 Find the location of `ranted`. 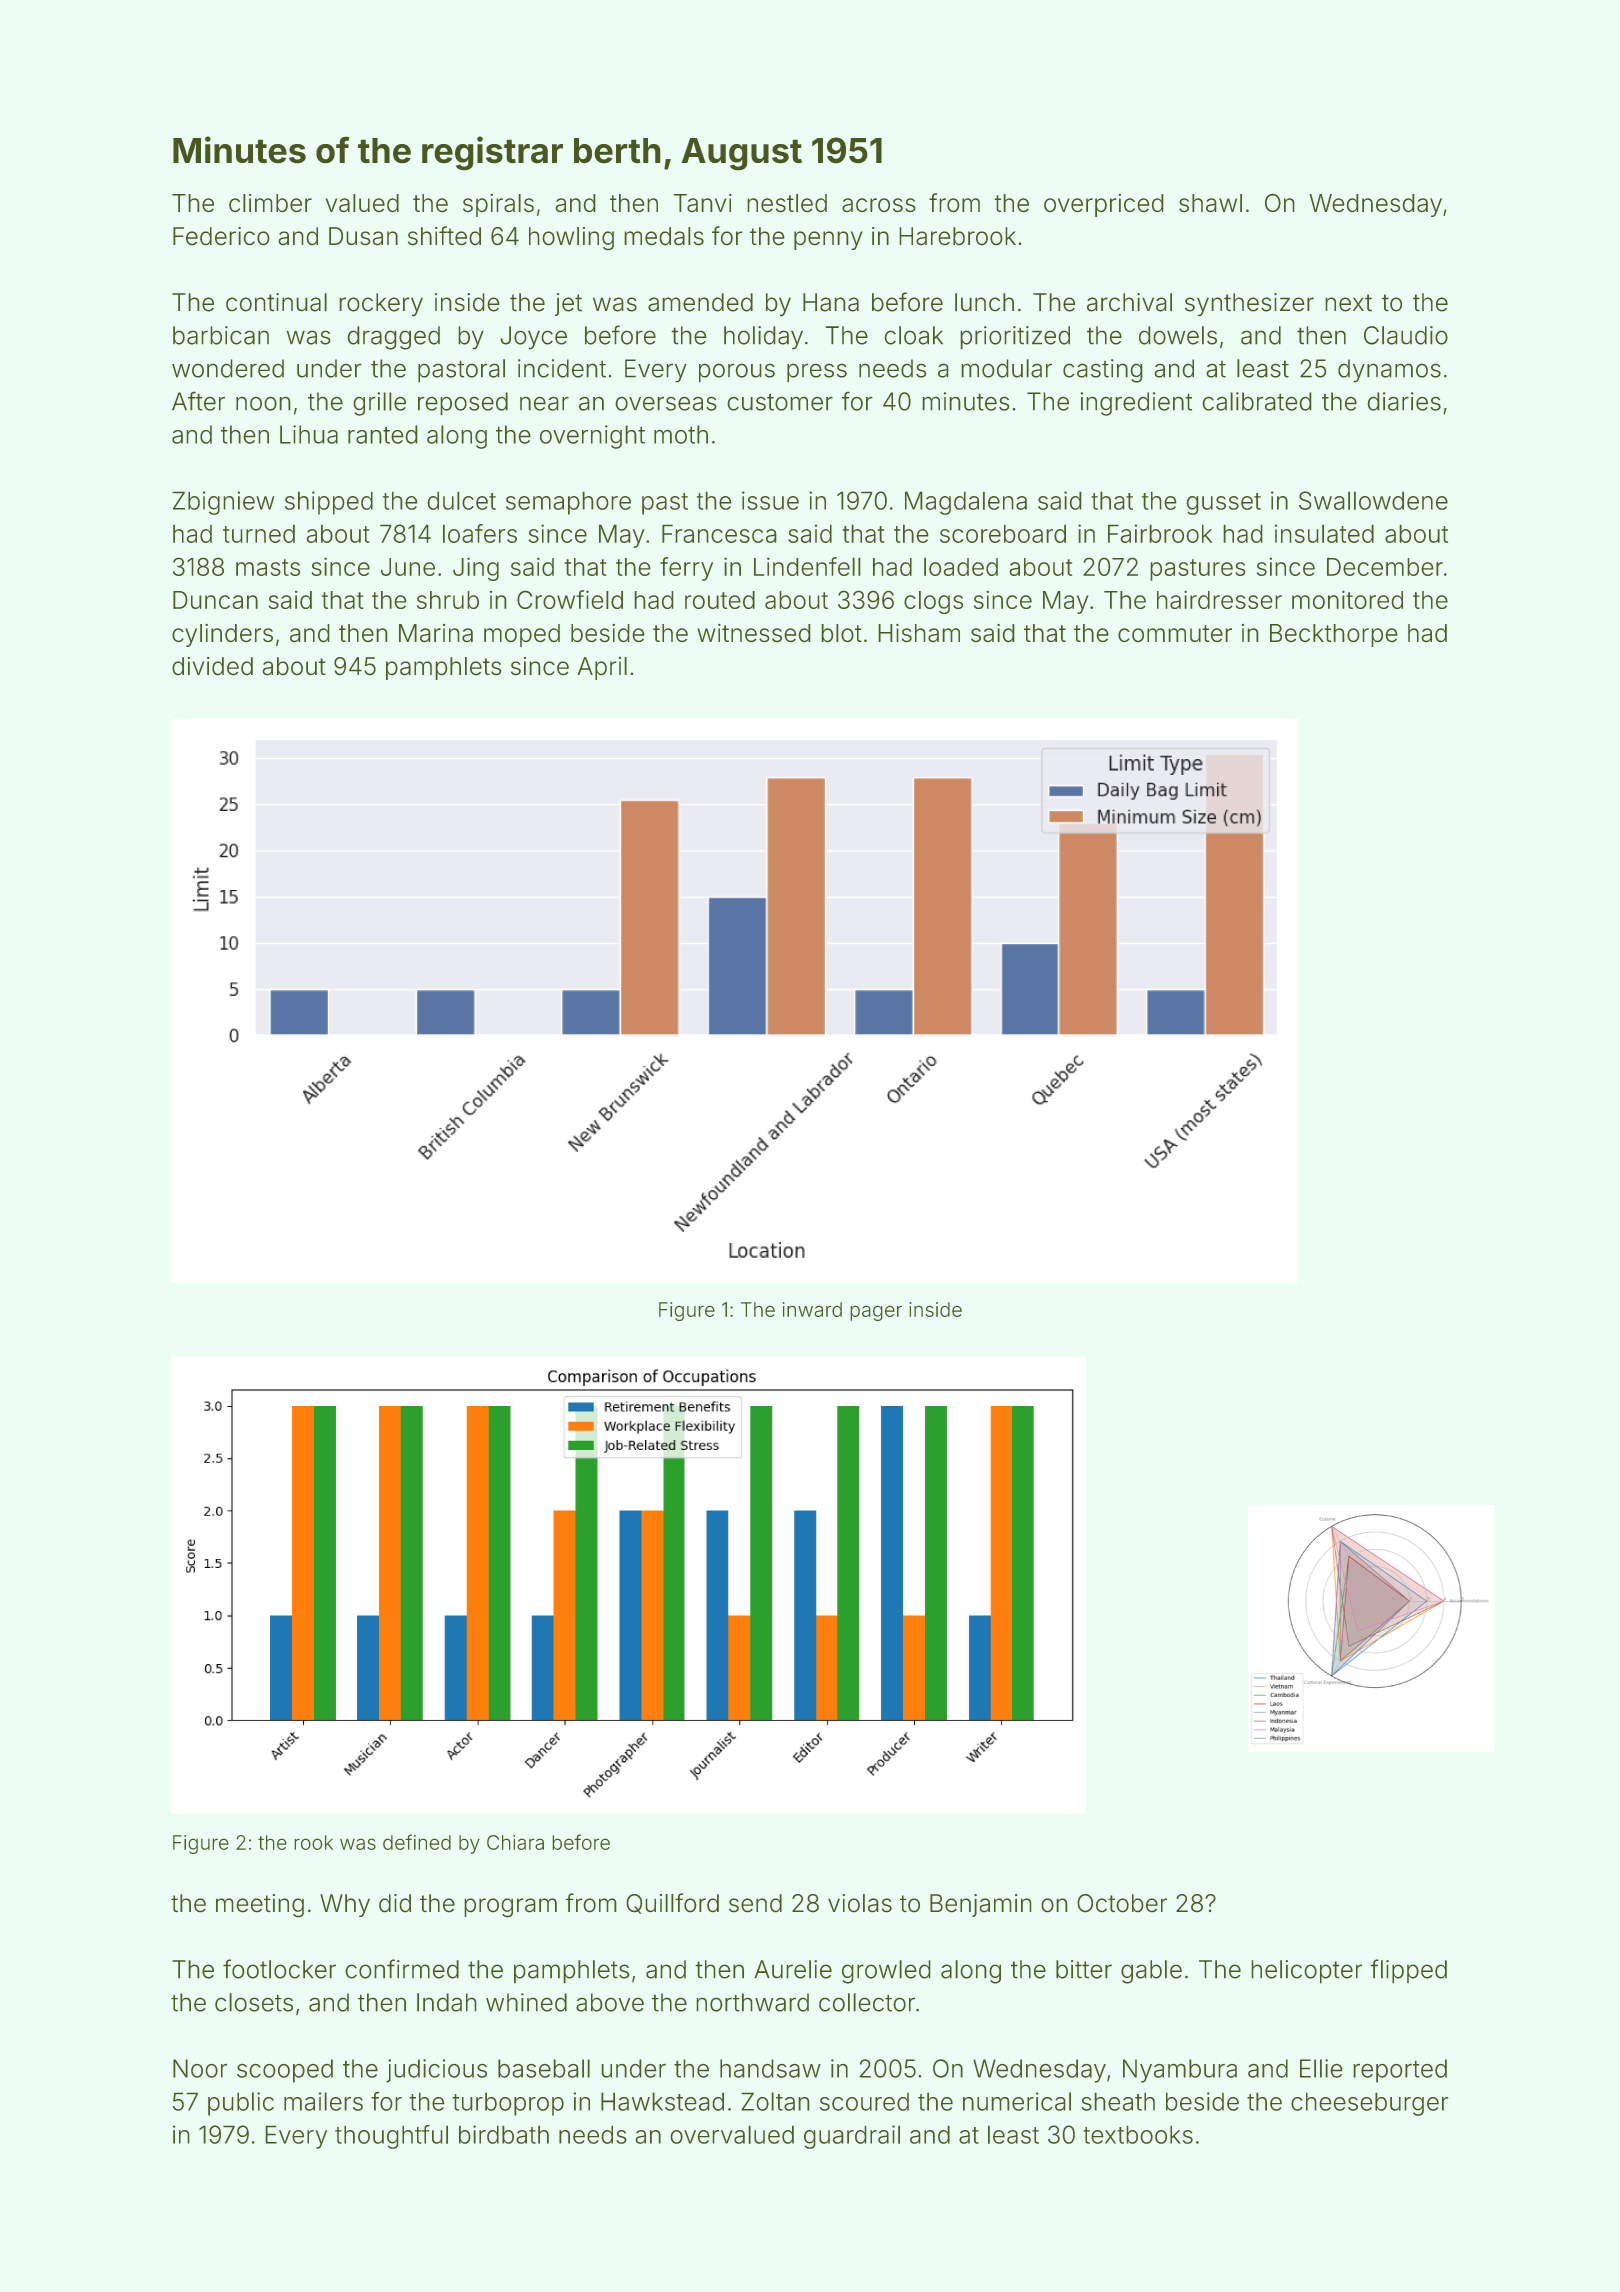

ranted is located at coordinates (383, 434).
